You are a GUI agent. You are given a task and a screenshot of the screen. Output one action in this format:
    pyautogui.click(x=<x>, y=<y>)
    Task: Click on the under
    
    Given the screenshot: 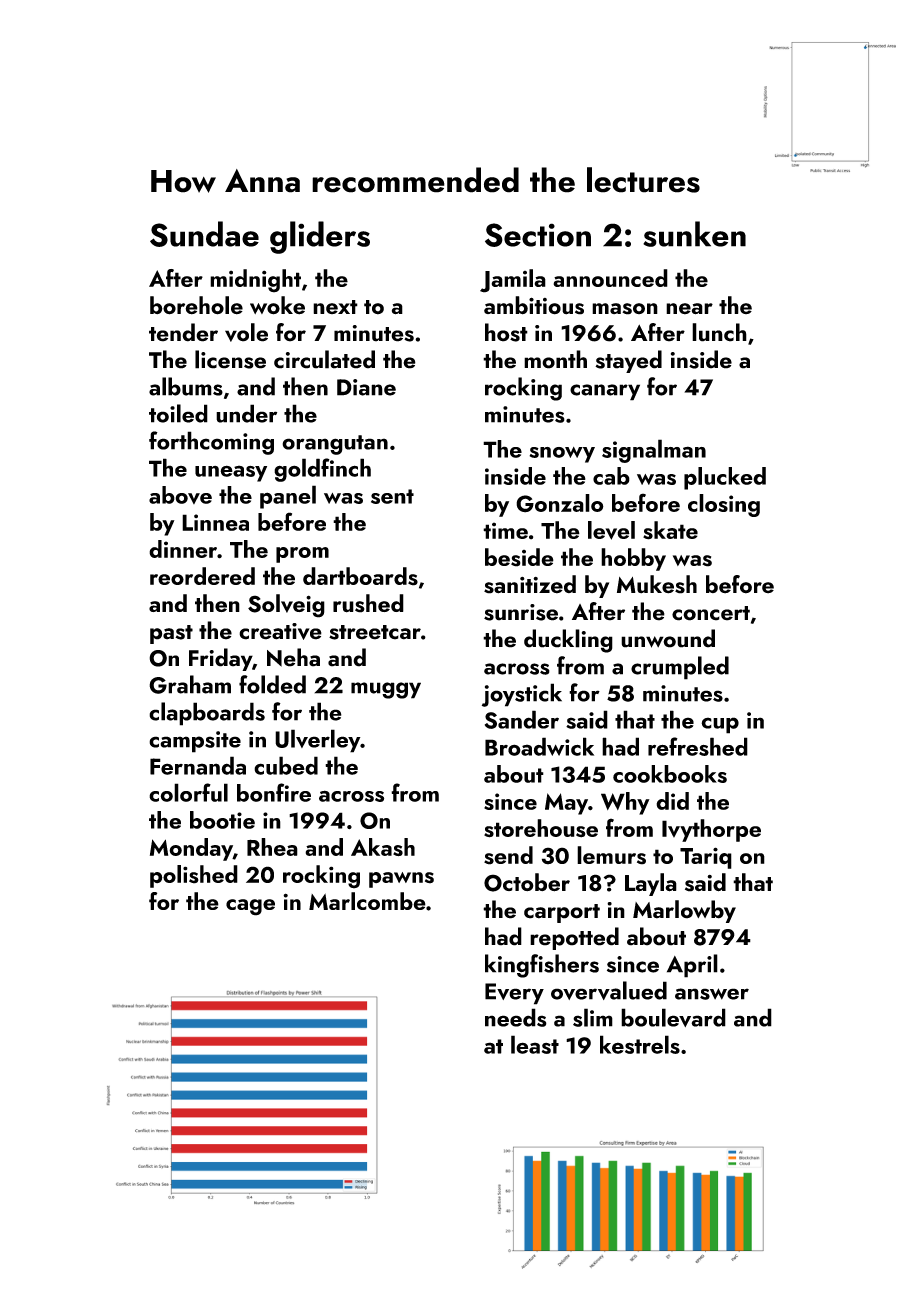 What is the action you would take?
    pyautogui.click(x=246, y=413)
